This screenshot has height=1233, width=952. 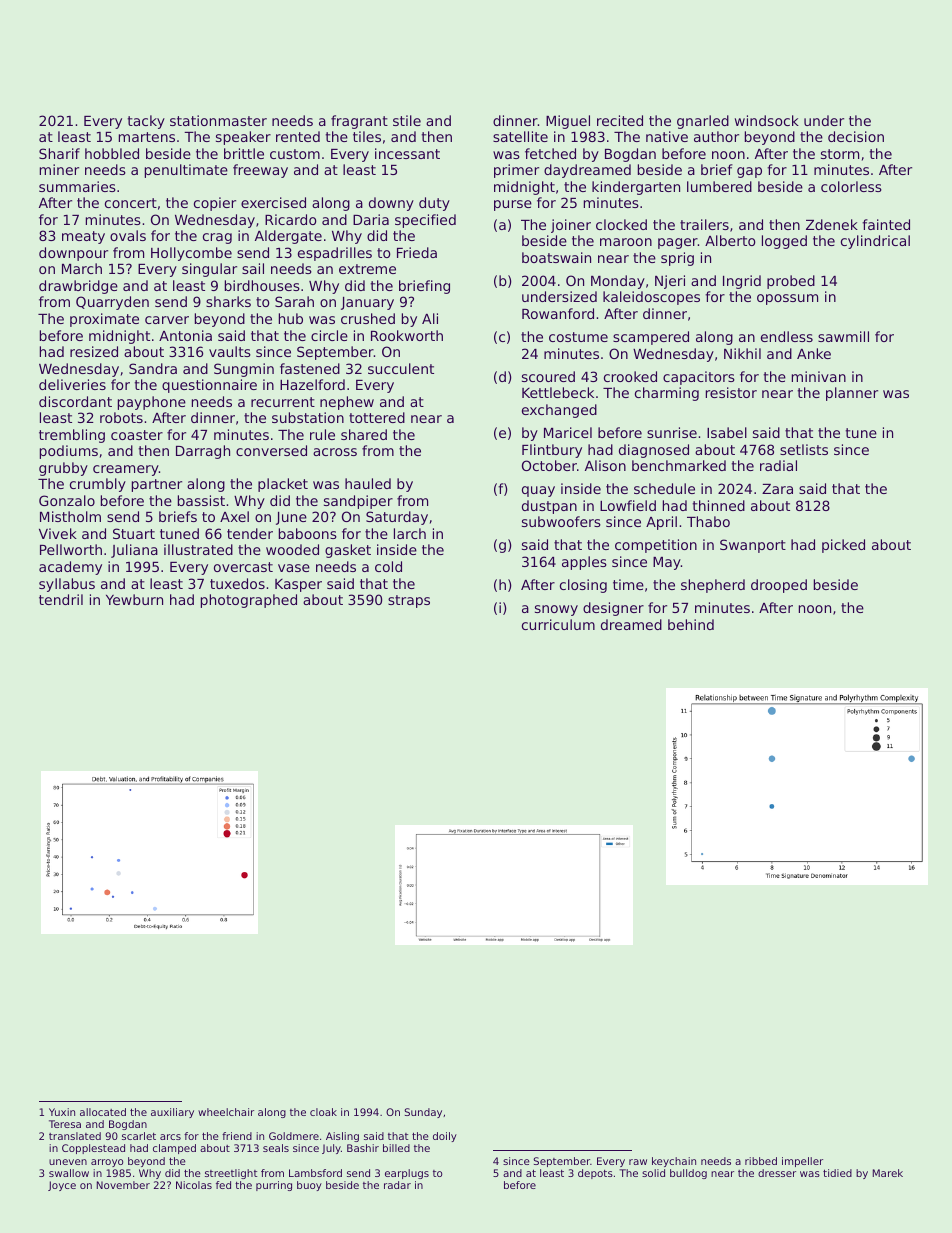 I want to click on Miguel, so click(x=568, y=122).
